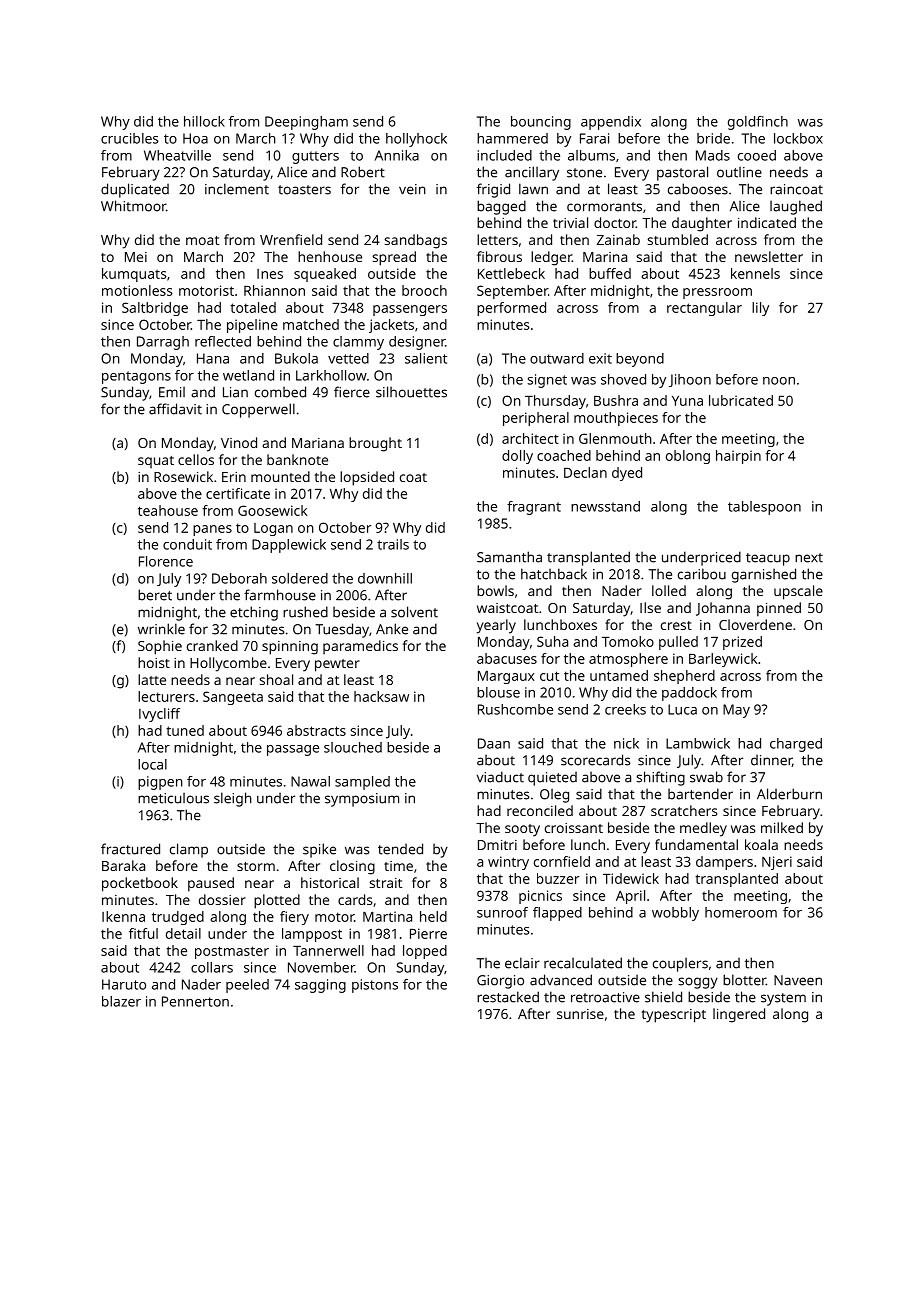  What do you see at coordinates (758, 123) in the screenshot?
I see `goldfinch` at bounding box center [758, 123].
